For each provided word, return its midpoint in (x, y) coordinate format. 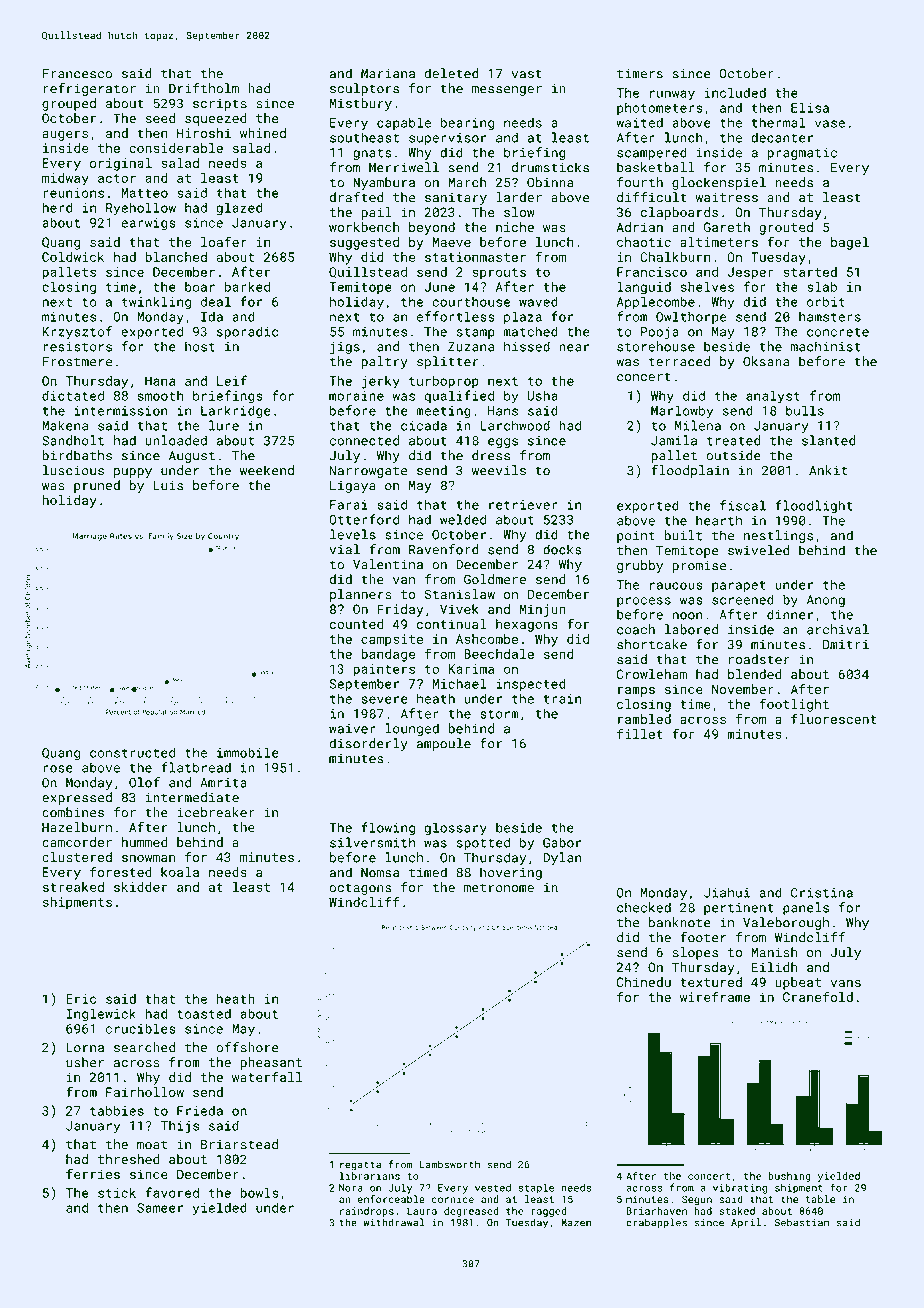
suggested (364, 243)
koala (180, 872)
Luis (168, 485)
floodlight (814, 507)
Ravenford (443, 549)
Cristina (822, 893)
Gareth (727, 227)
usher (85, 1062)
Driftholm (204, 88)
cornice (453, 1199)
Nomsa (380, 873)
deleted (451, 73)
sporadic (247, 332)
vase (830, 124)
